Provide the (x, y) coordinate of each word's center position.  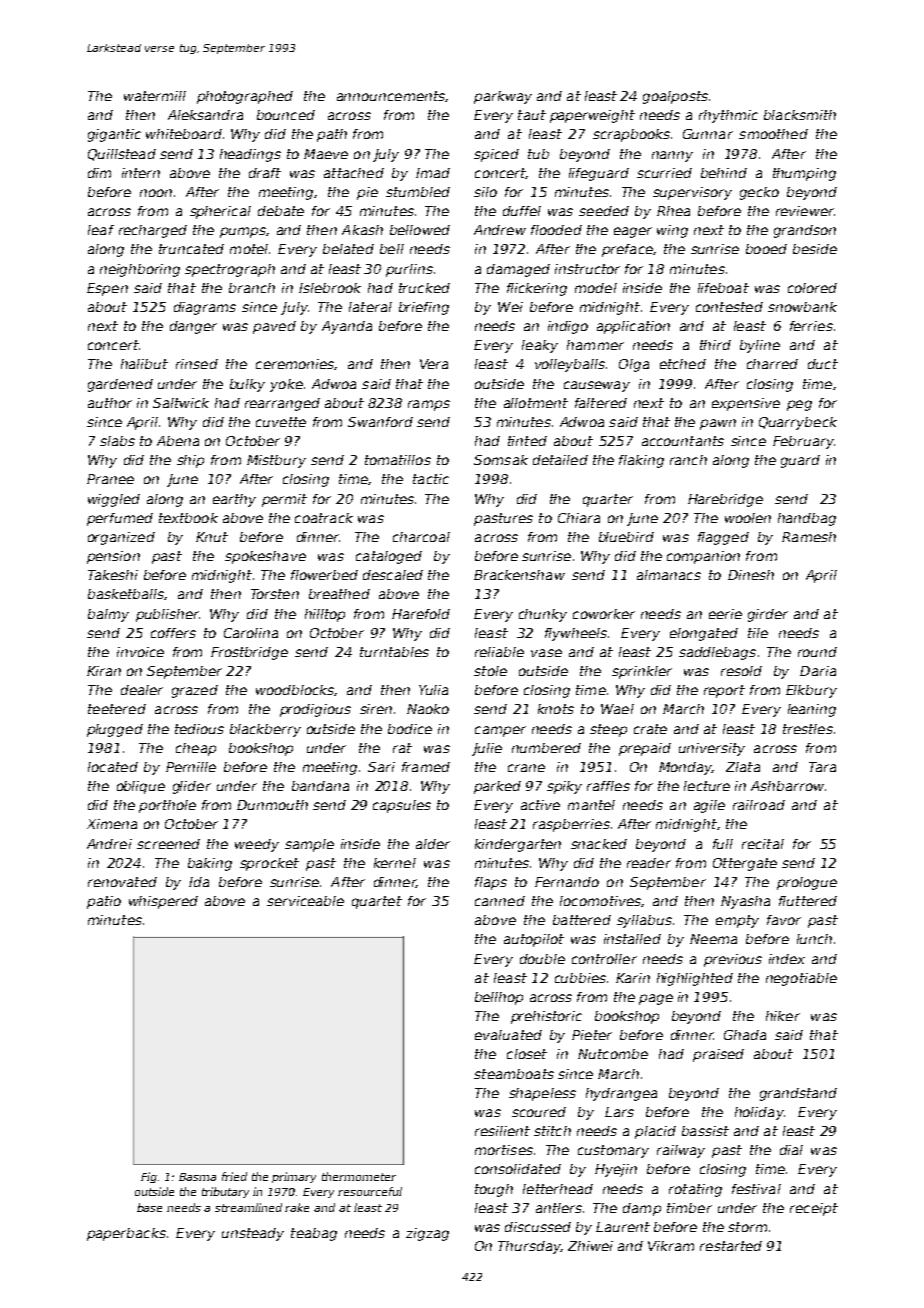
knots (556, 709)
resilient (502, 1131)
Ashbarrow (787, 786)
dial (791, 1150)
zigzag (427, 1234)
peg (799, 405)
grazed (195, 691)
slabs (117, 441)
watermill (155, 96)
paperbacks (126, 1234)
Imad (433, 173)
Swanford (380, 422)
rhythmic (728, 116)
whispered (163, 902)
